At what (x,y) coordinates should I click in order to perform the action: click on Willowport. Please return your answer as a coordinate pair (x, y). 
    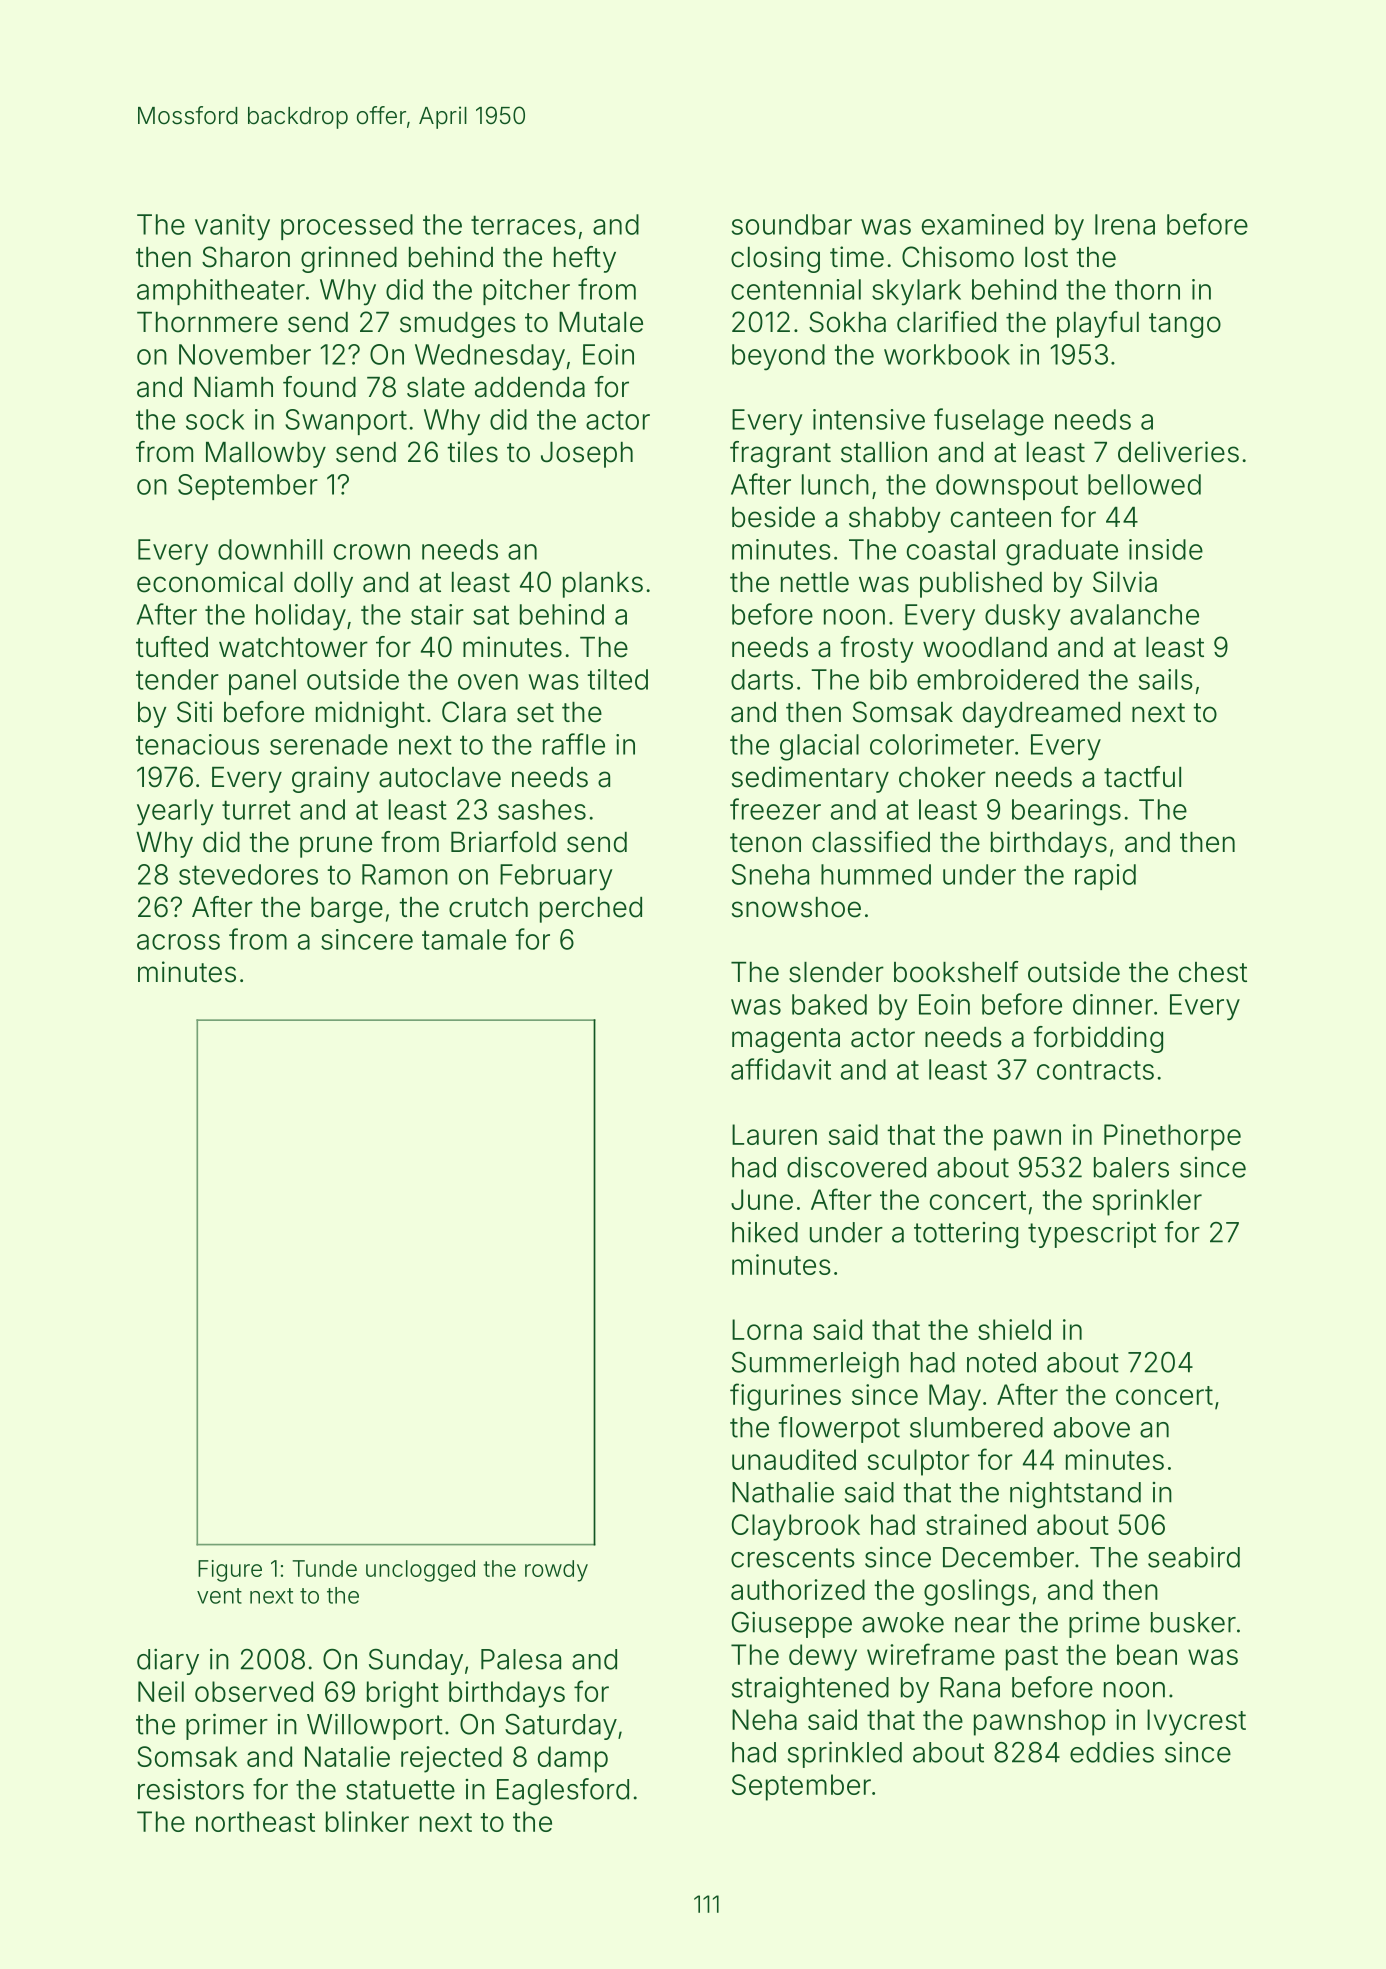
    Looking at the image, I should click on (375, 1726).
